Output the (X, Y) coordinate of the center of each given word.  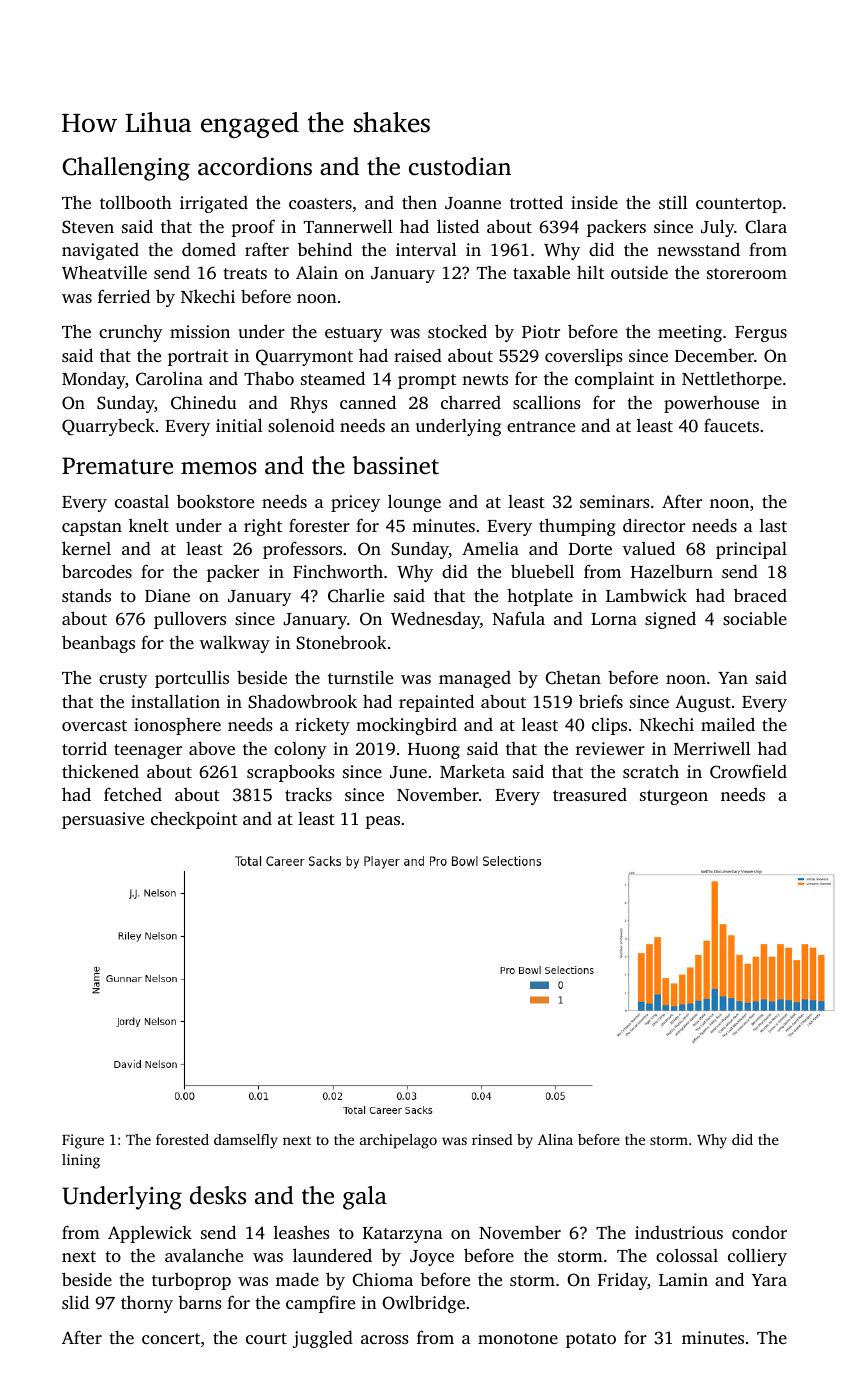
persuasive (103, 820)
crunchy (131, 333)
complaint (614, 380)
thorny (147, 1304)
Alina (555, 1139)
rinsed (492, 1139)
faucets (731, 425)
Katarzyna (403, 1235)
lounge (414, 503)
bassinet (395, 465)
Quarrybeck (108, 427)
